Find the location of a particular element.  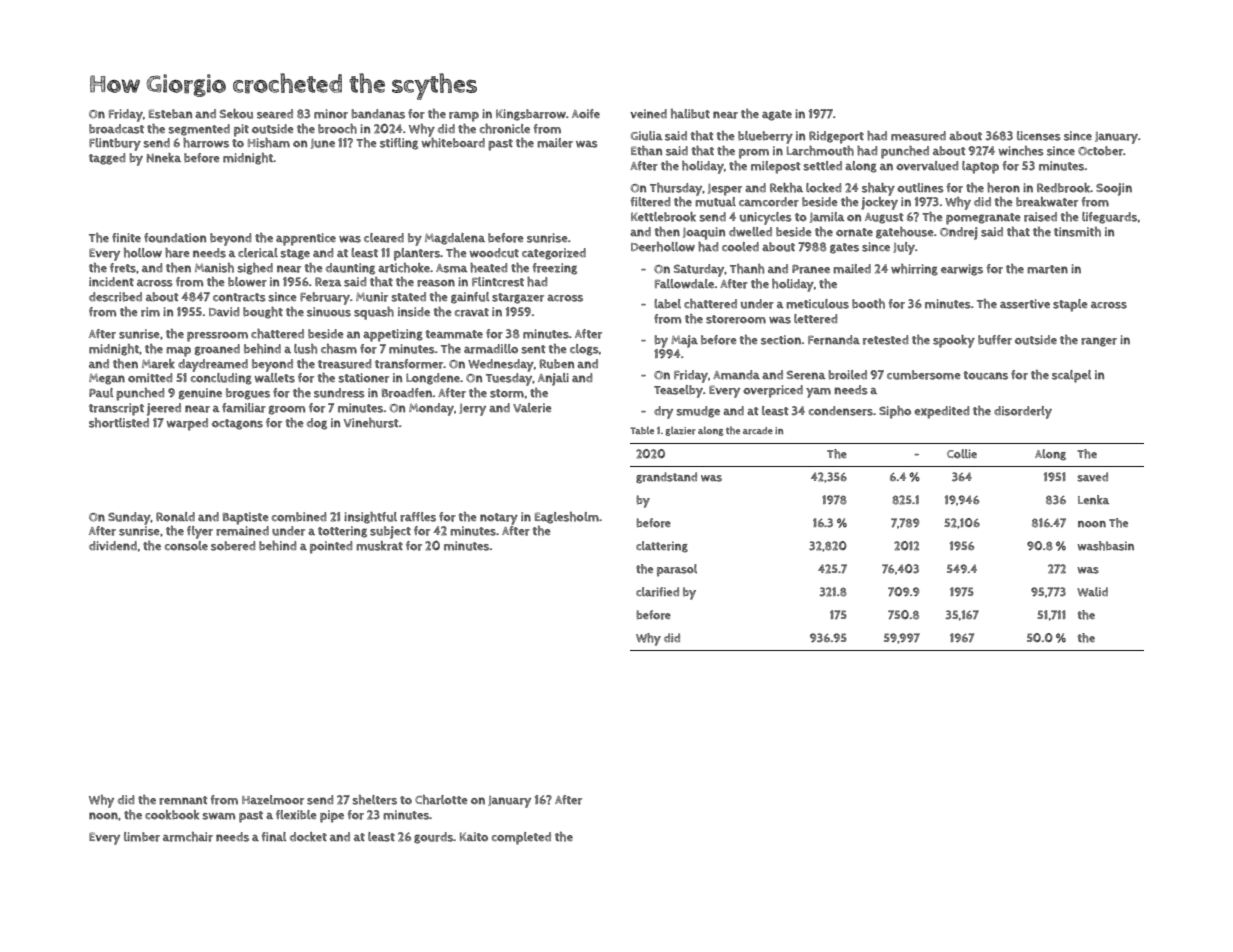

Walid is located at coordinates (1092, 592).
